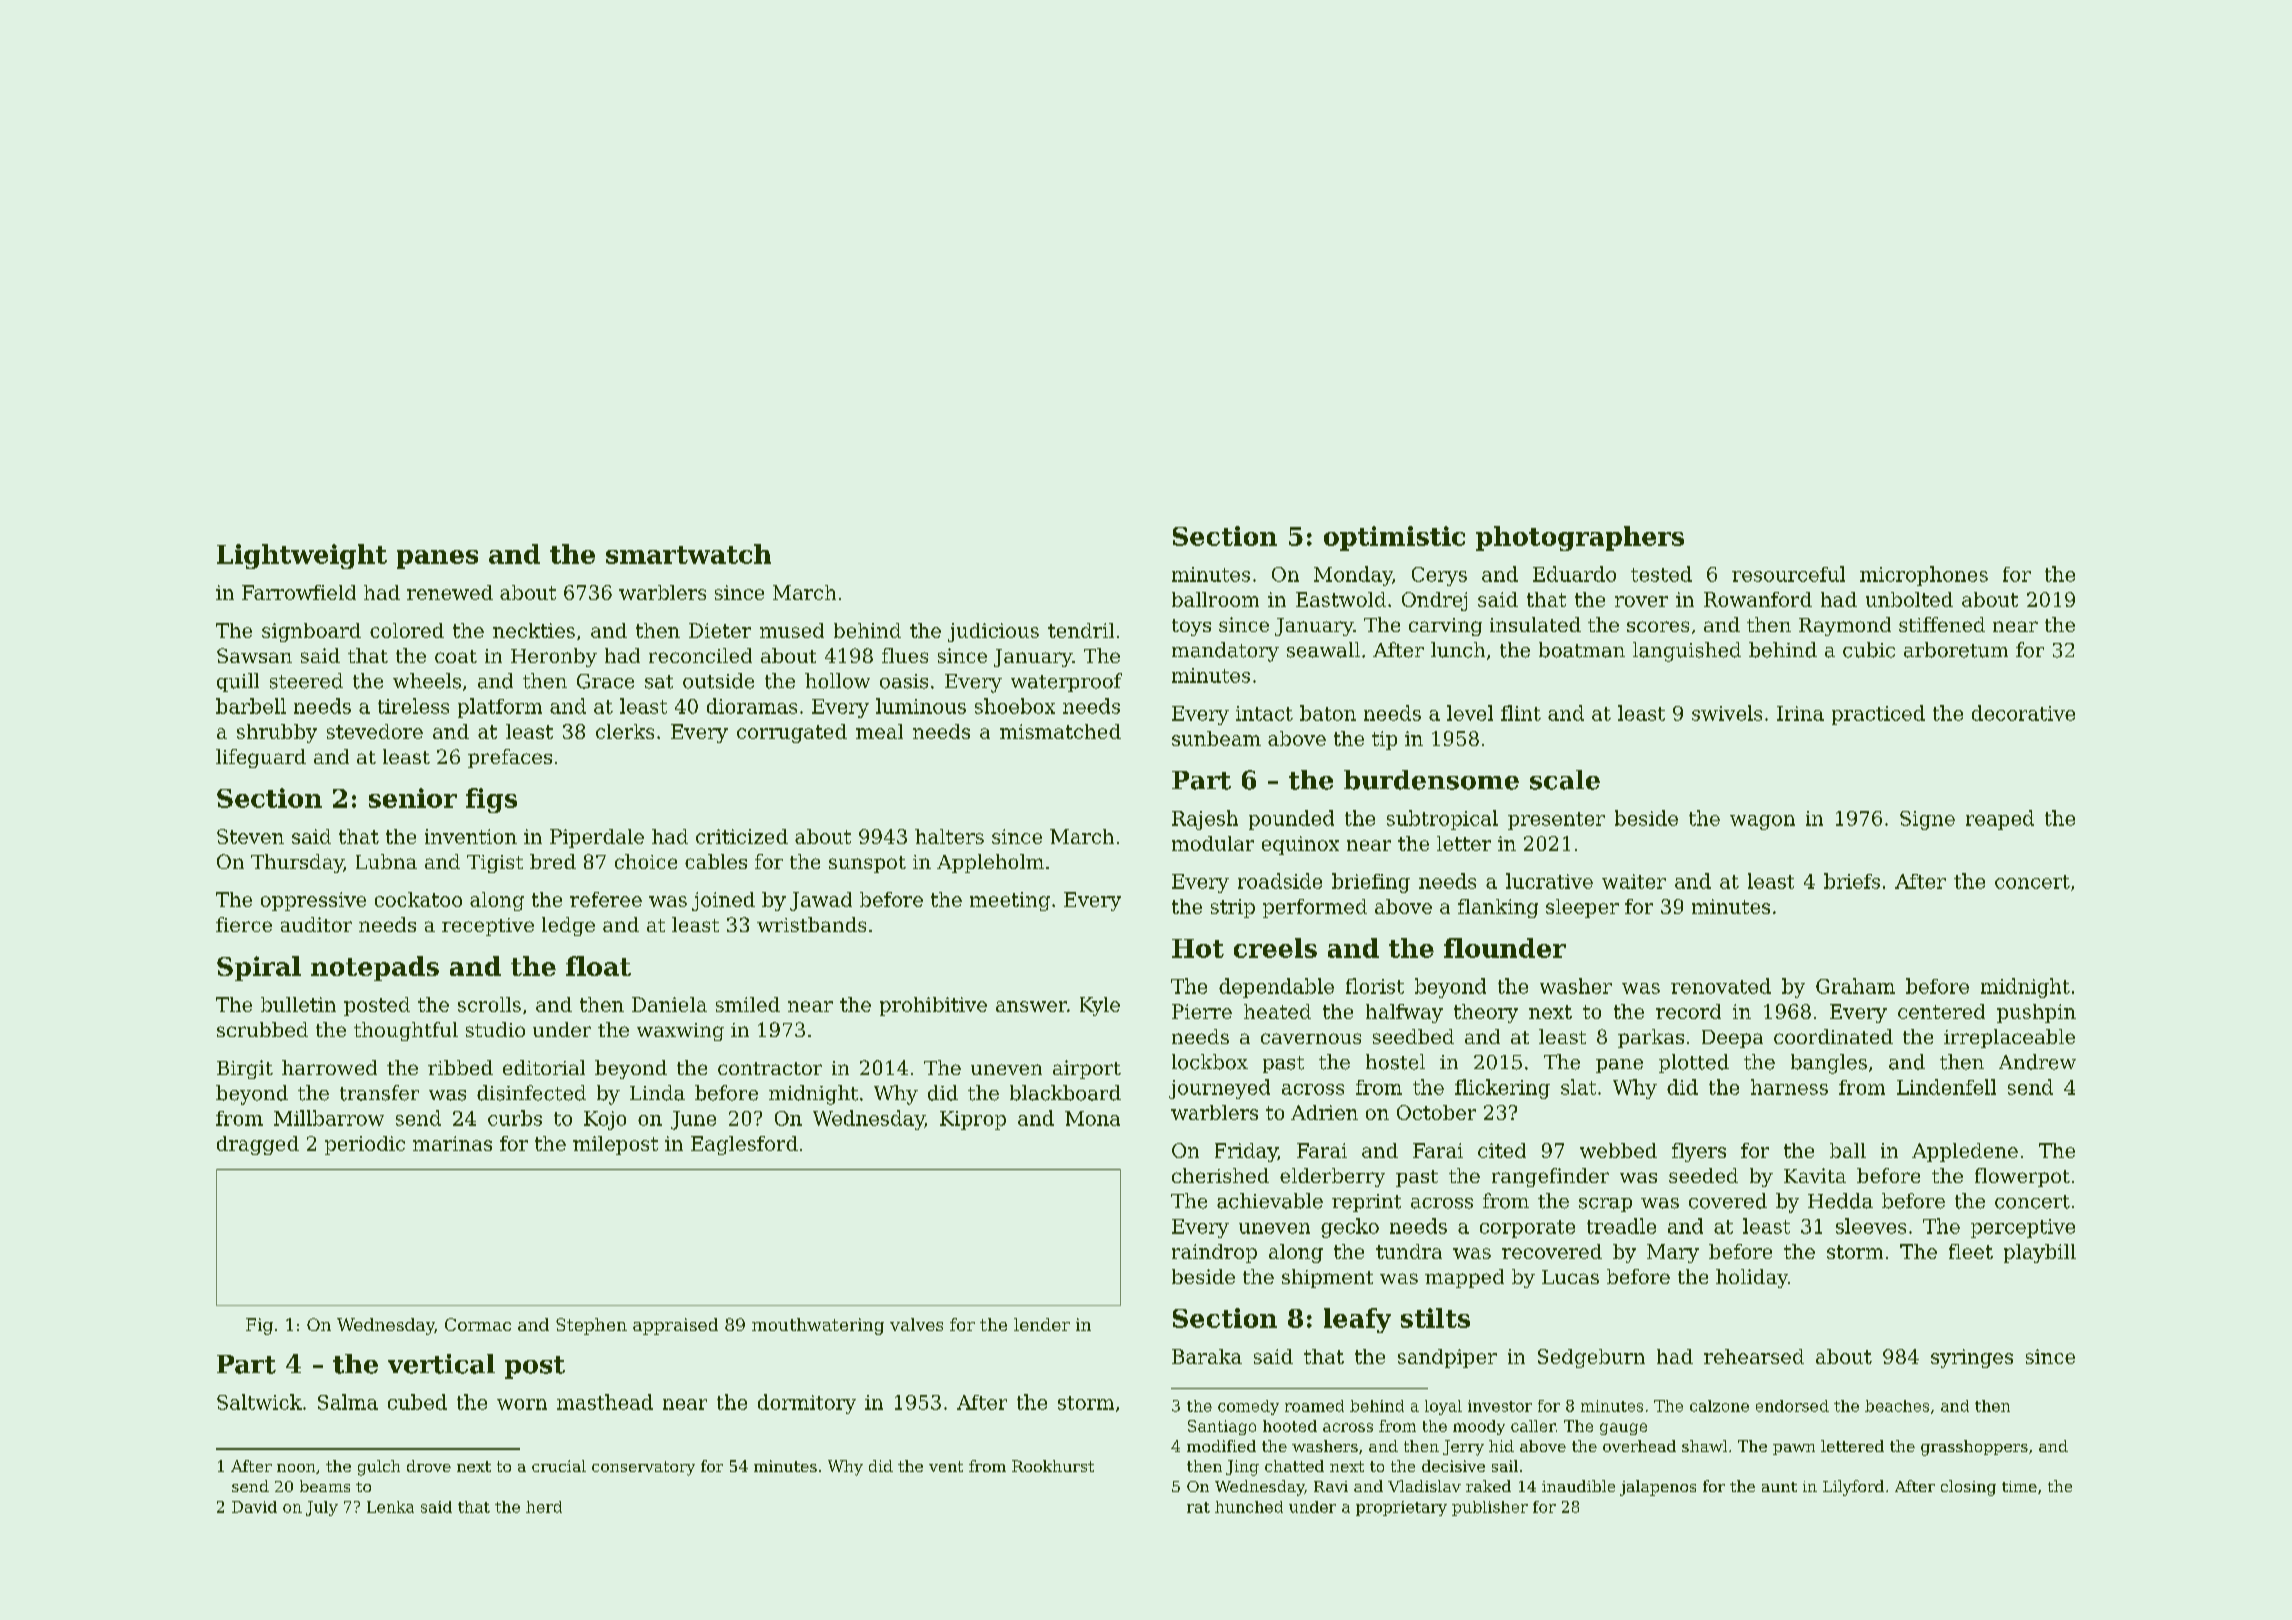 The height and width of the screenshot is (1620, 2292). What do you see at coordinates (879, 731) in the screenshot?
I see `meal` at bounding box center [879, 731].
